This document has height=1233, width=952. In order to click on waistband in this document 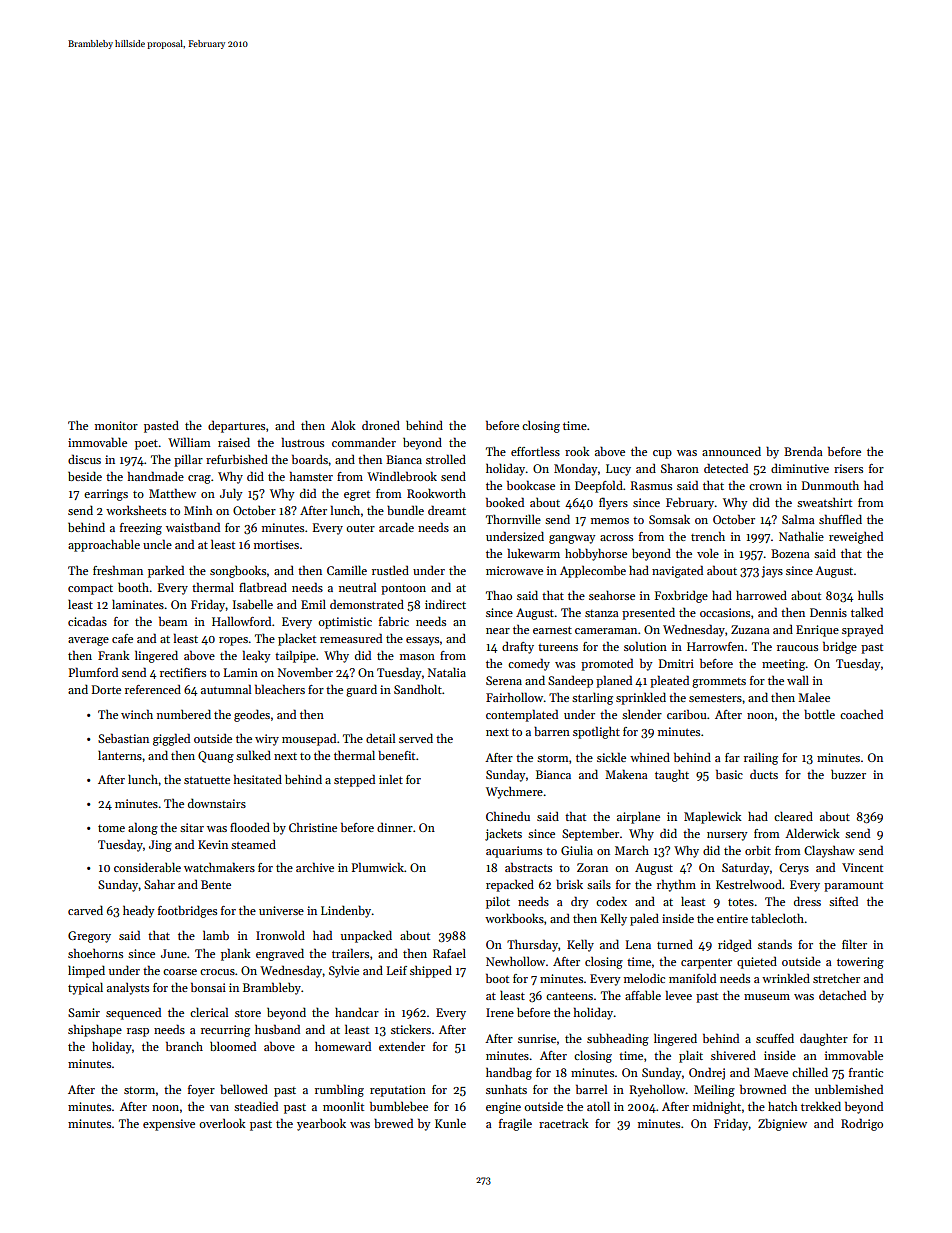, I will do `click(193, 527)`.
